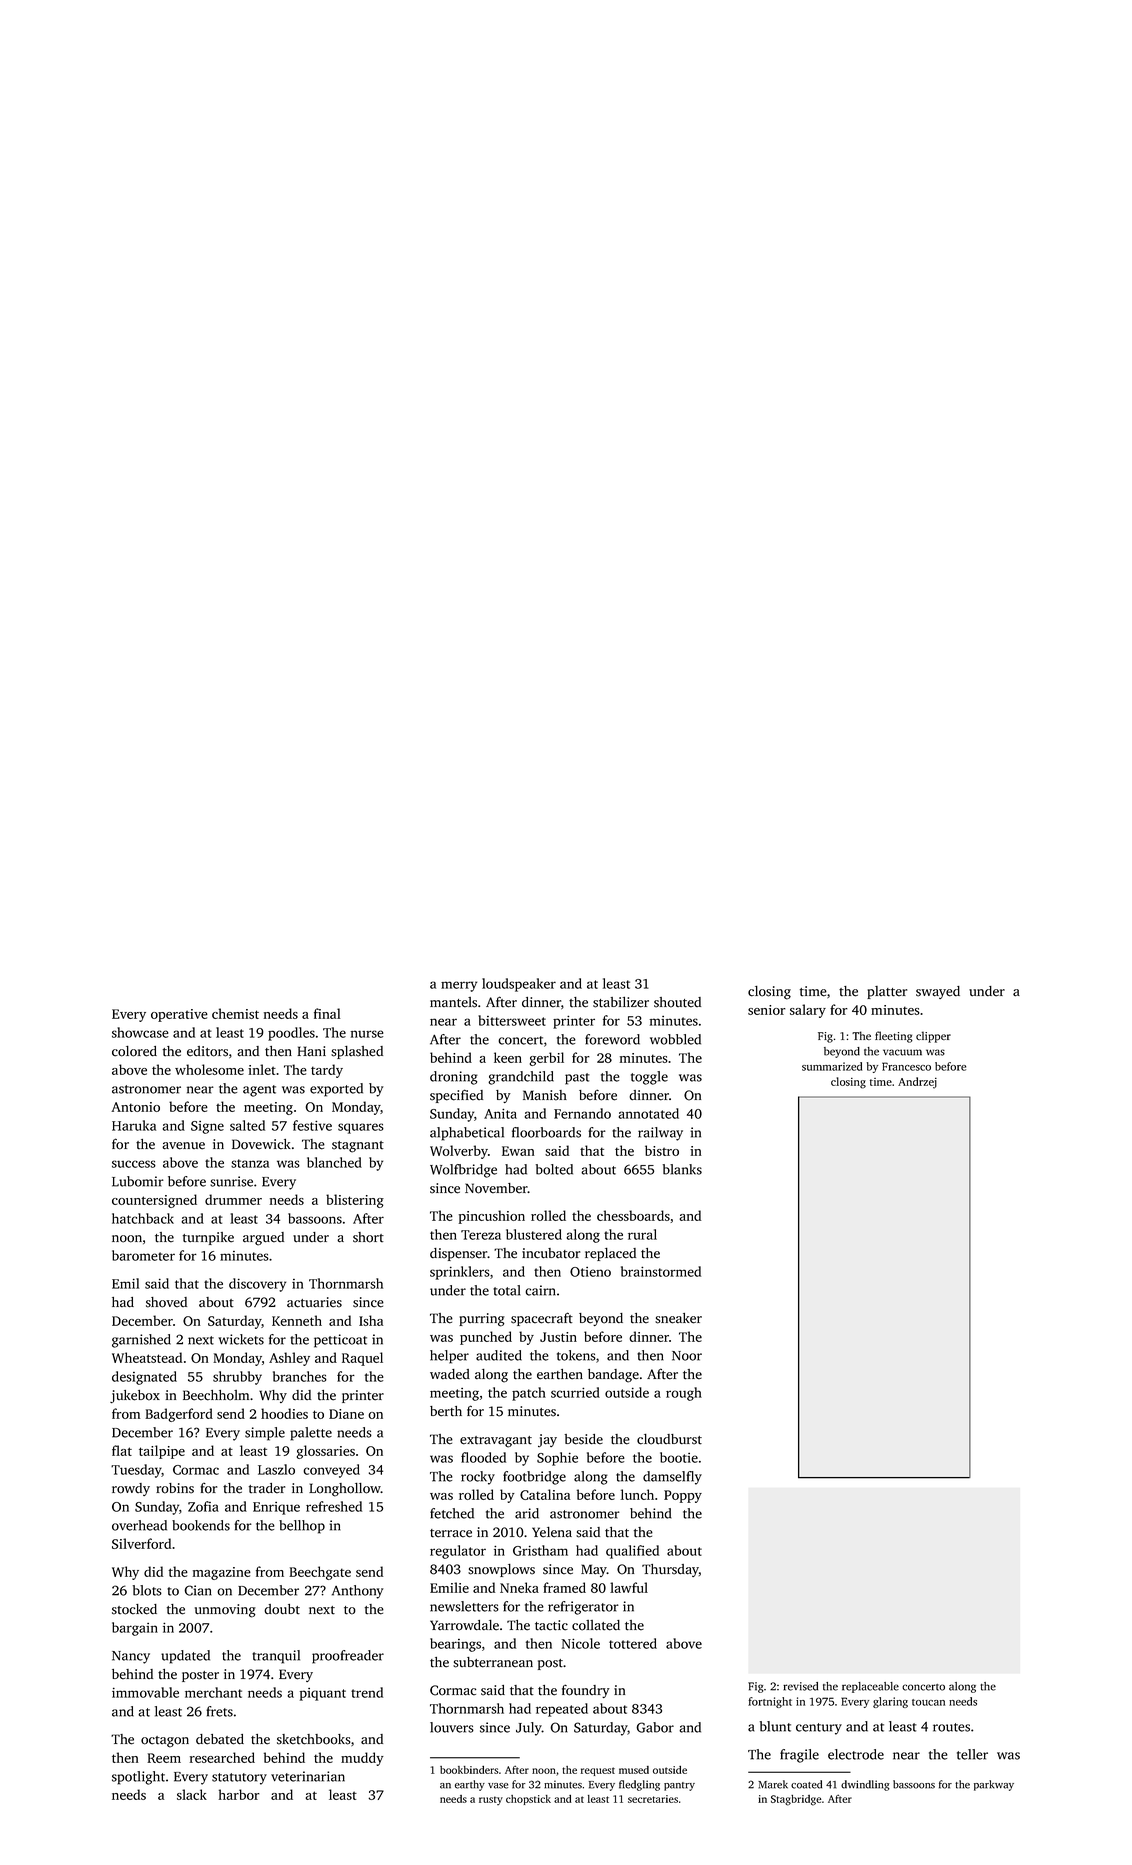 The height and width of the page is (1865, 1132). I want to click on Kenneth, so click(297, 1320).
